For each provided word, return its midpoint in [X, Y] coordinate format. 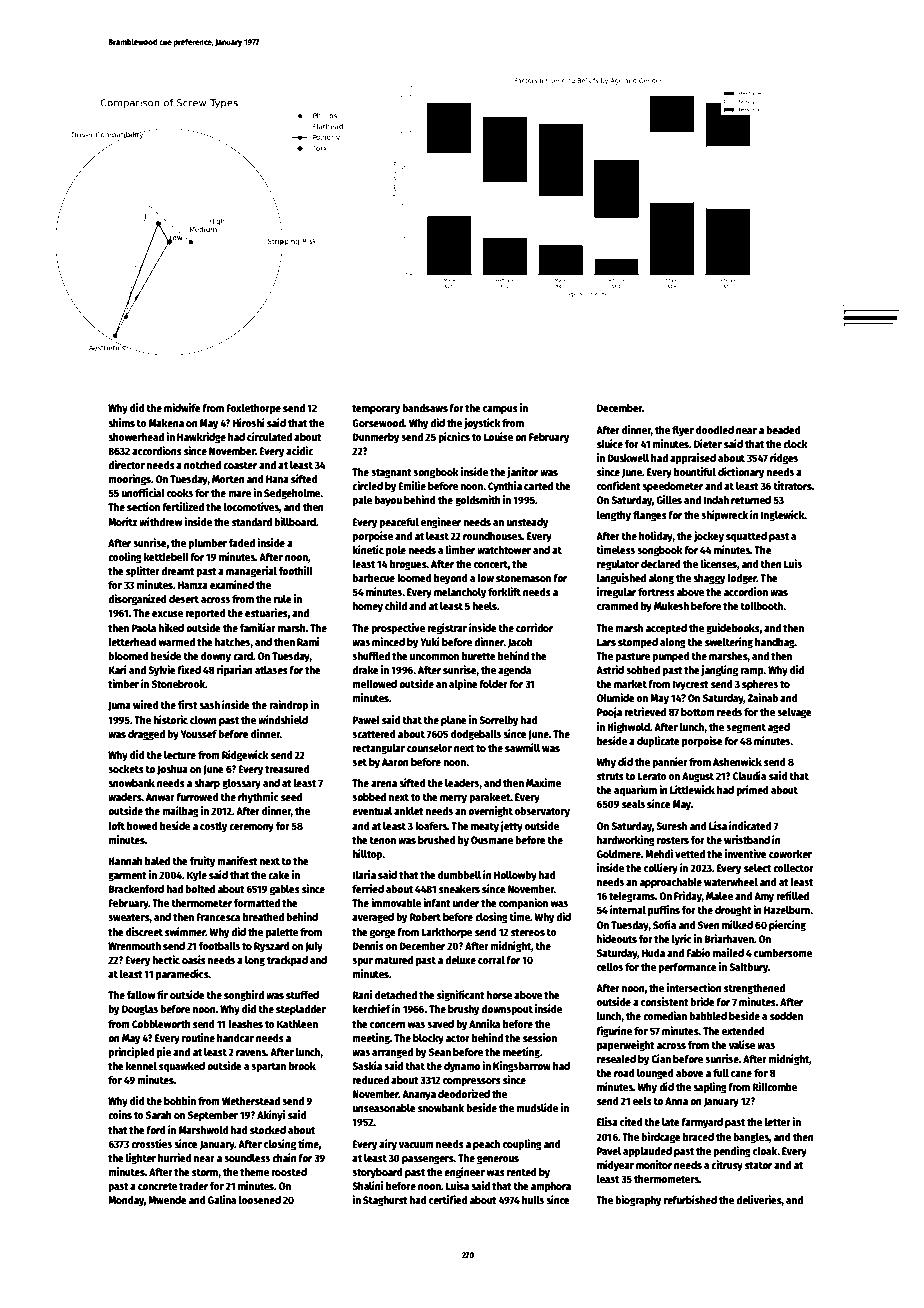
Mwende [167, 1200]
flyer [683, 431]
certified [448, 1199]
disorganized [137, 600]
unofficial [143, 492]
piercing [787, 926]
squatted [746, 537]
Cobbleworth [161, 1024]
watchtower [504, 550]
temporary [376, 410]
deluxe [460, 960]
